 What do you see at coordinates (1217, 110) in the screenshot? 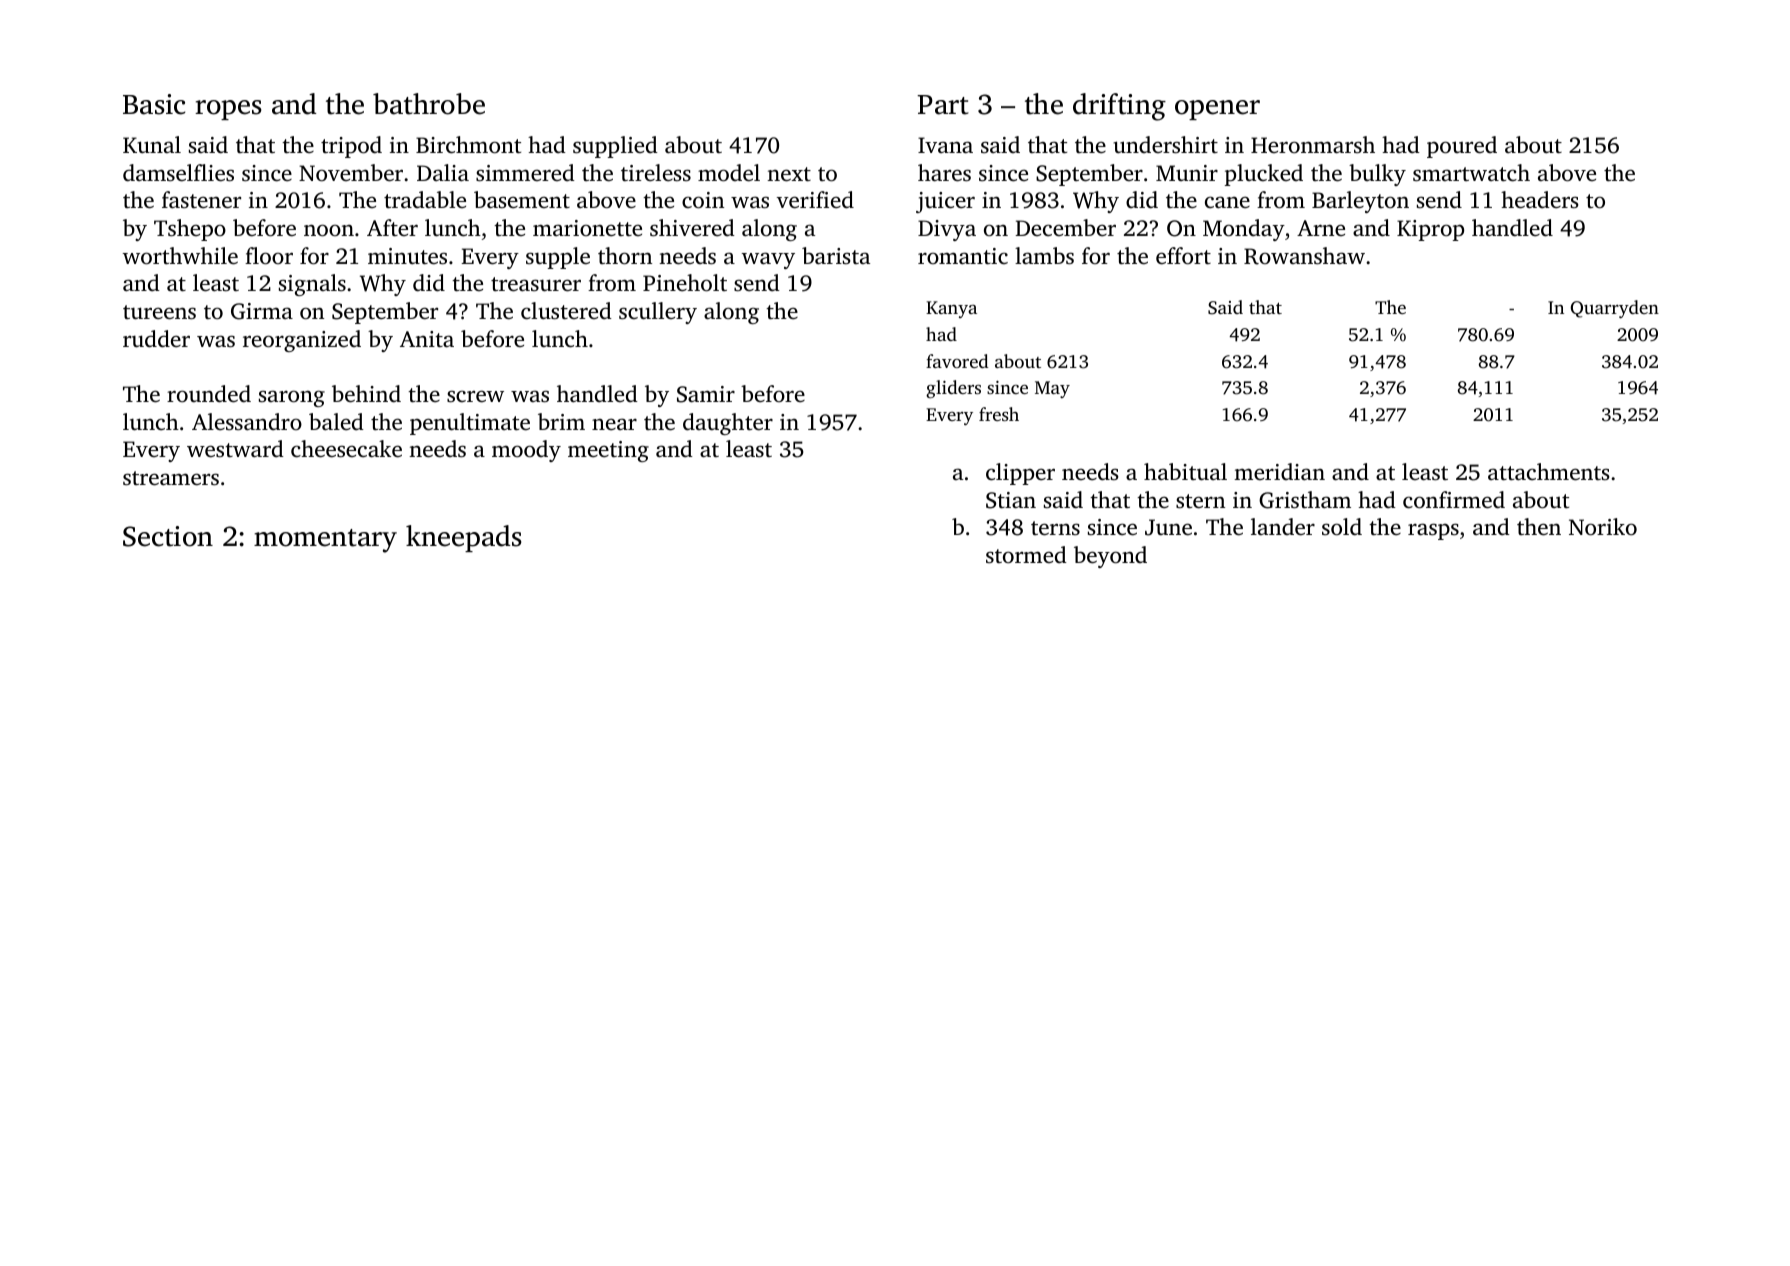
I see `opener` at bounding box center [1217, 110].
